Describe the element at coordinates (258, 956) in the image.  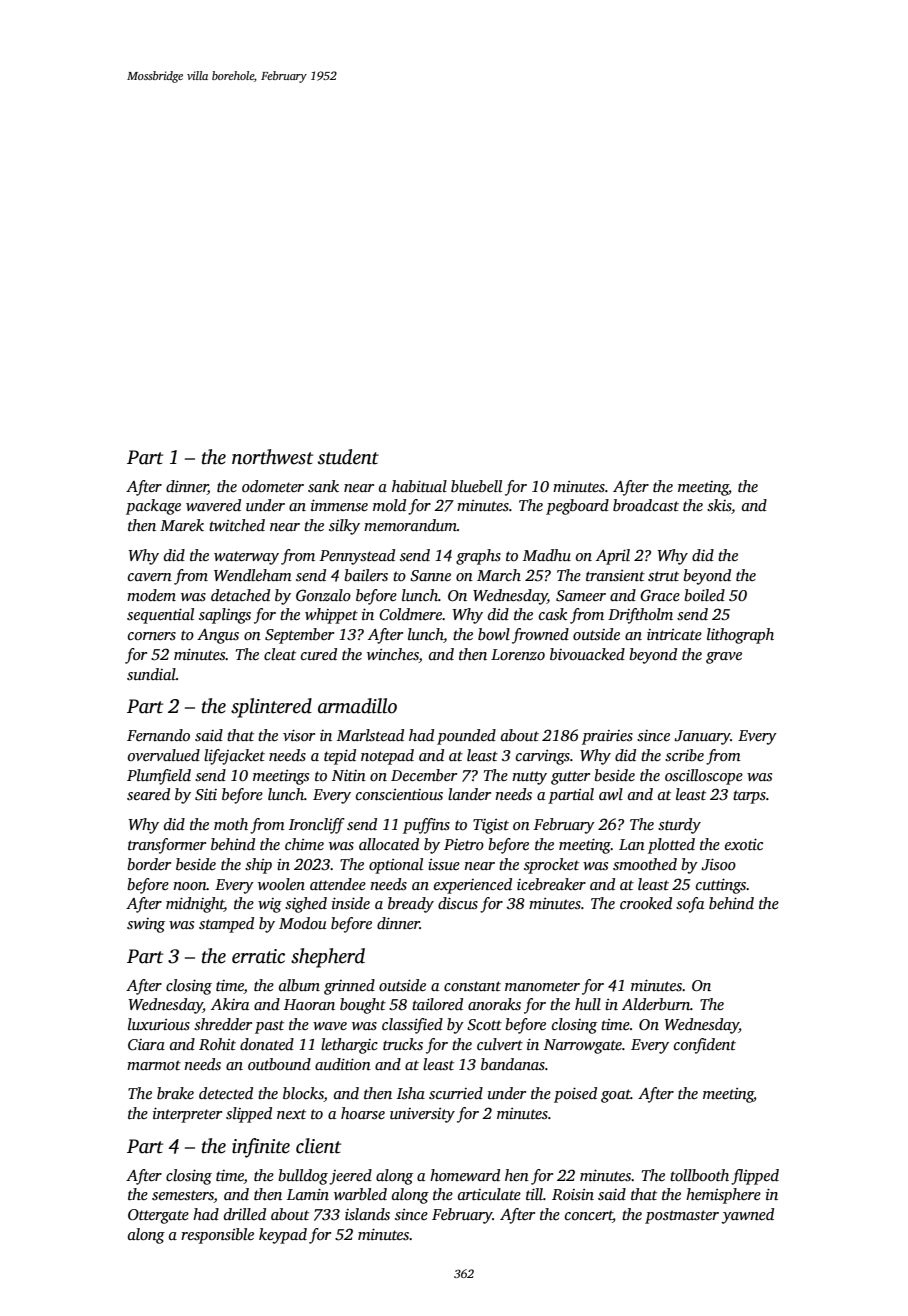
I see `erratic` at that location.
